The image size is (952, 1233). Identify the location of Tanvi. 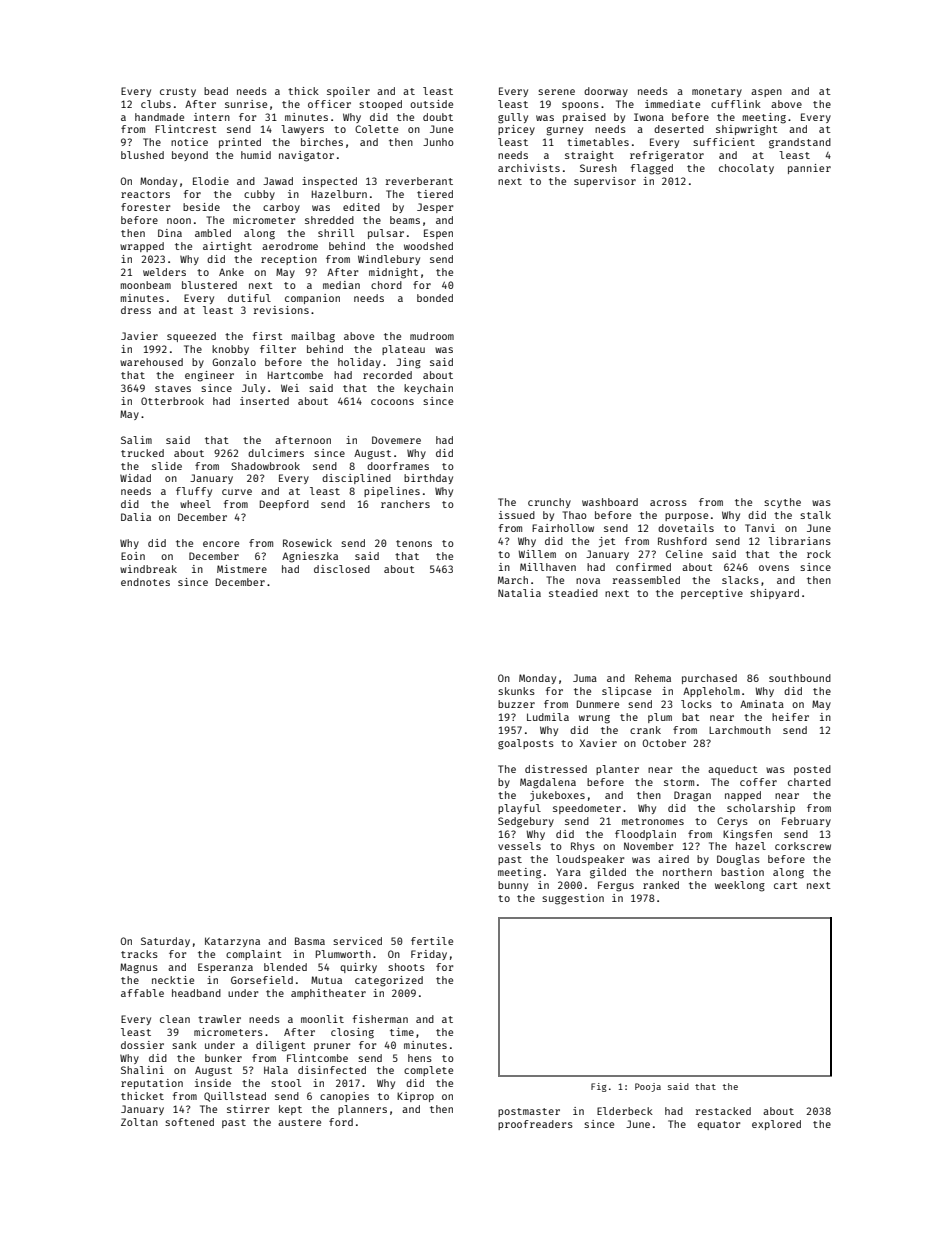
(760, 528).
